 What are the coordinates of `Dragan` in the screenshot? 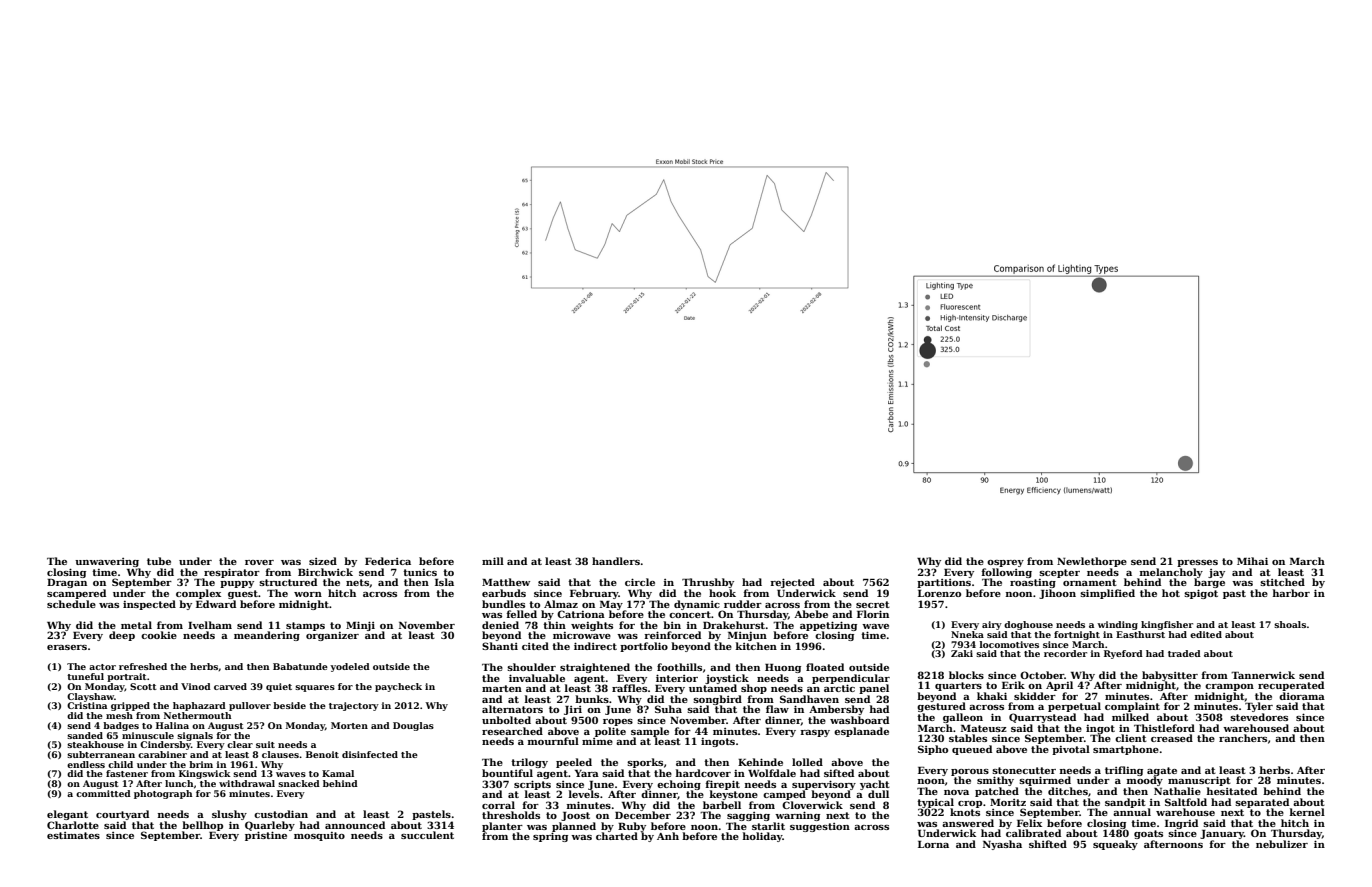 It's located at (67, 583).
